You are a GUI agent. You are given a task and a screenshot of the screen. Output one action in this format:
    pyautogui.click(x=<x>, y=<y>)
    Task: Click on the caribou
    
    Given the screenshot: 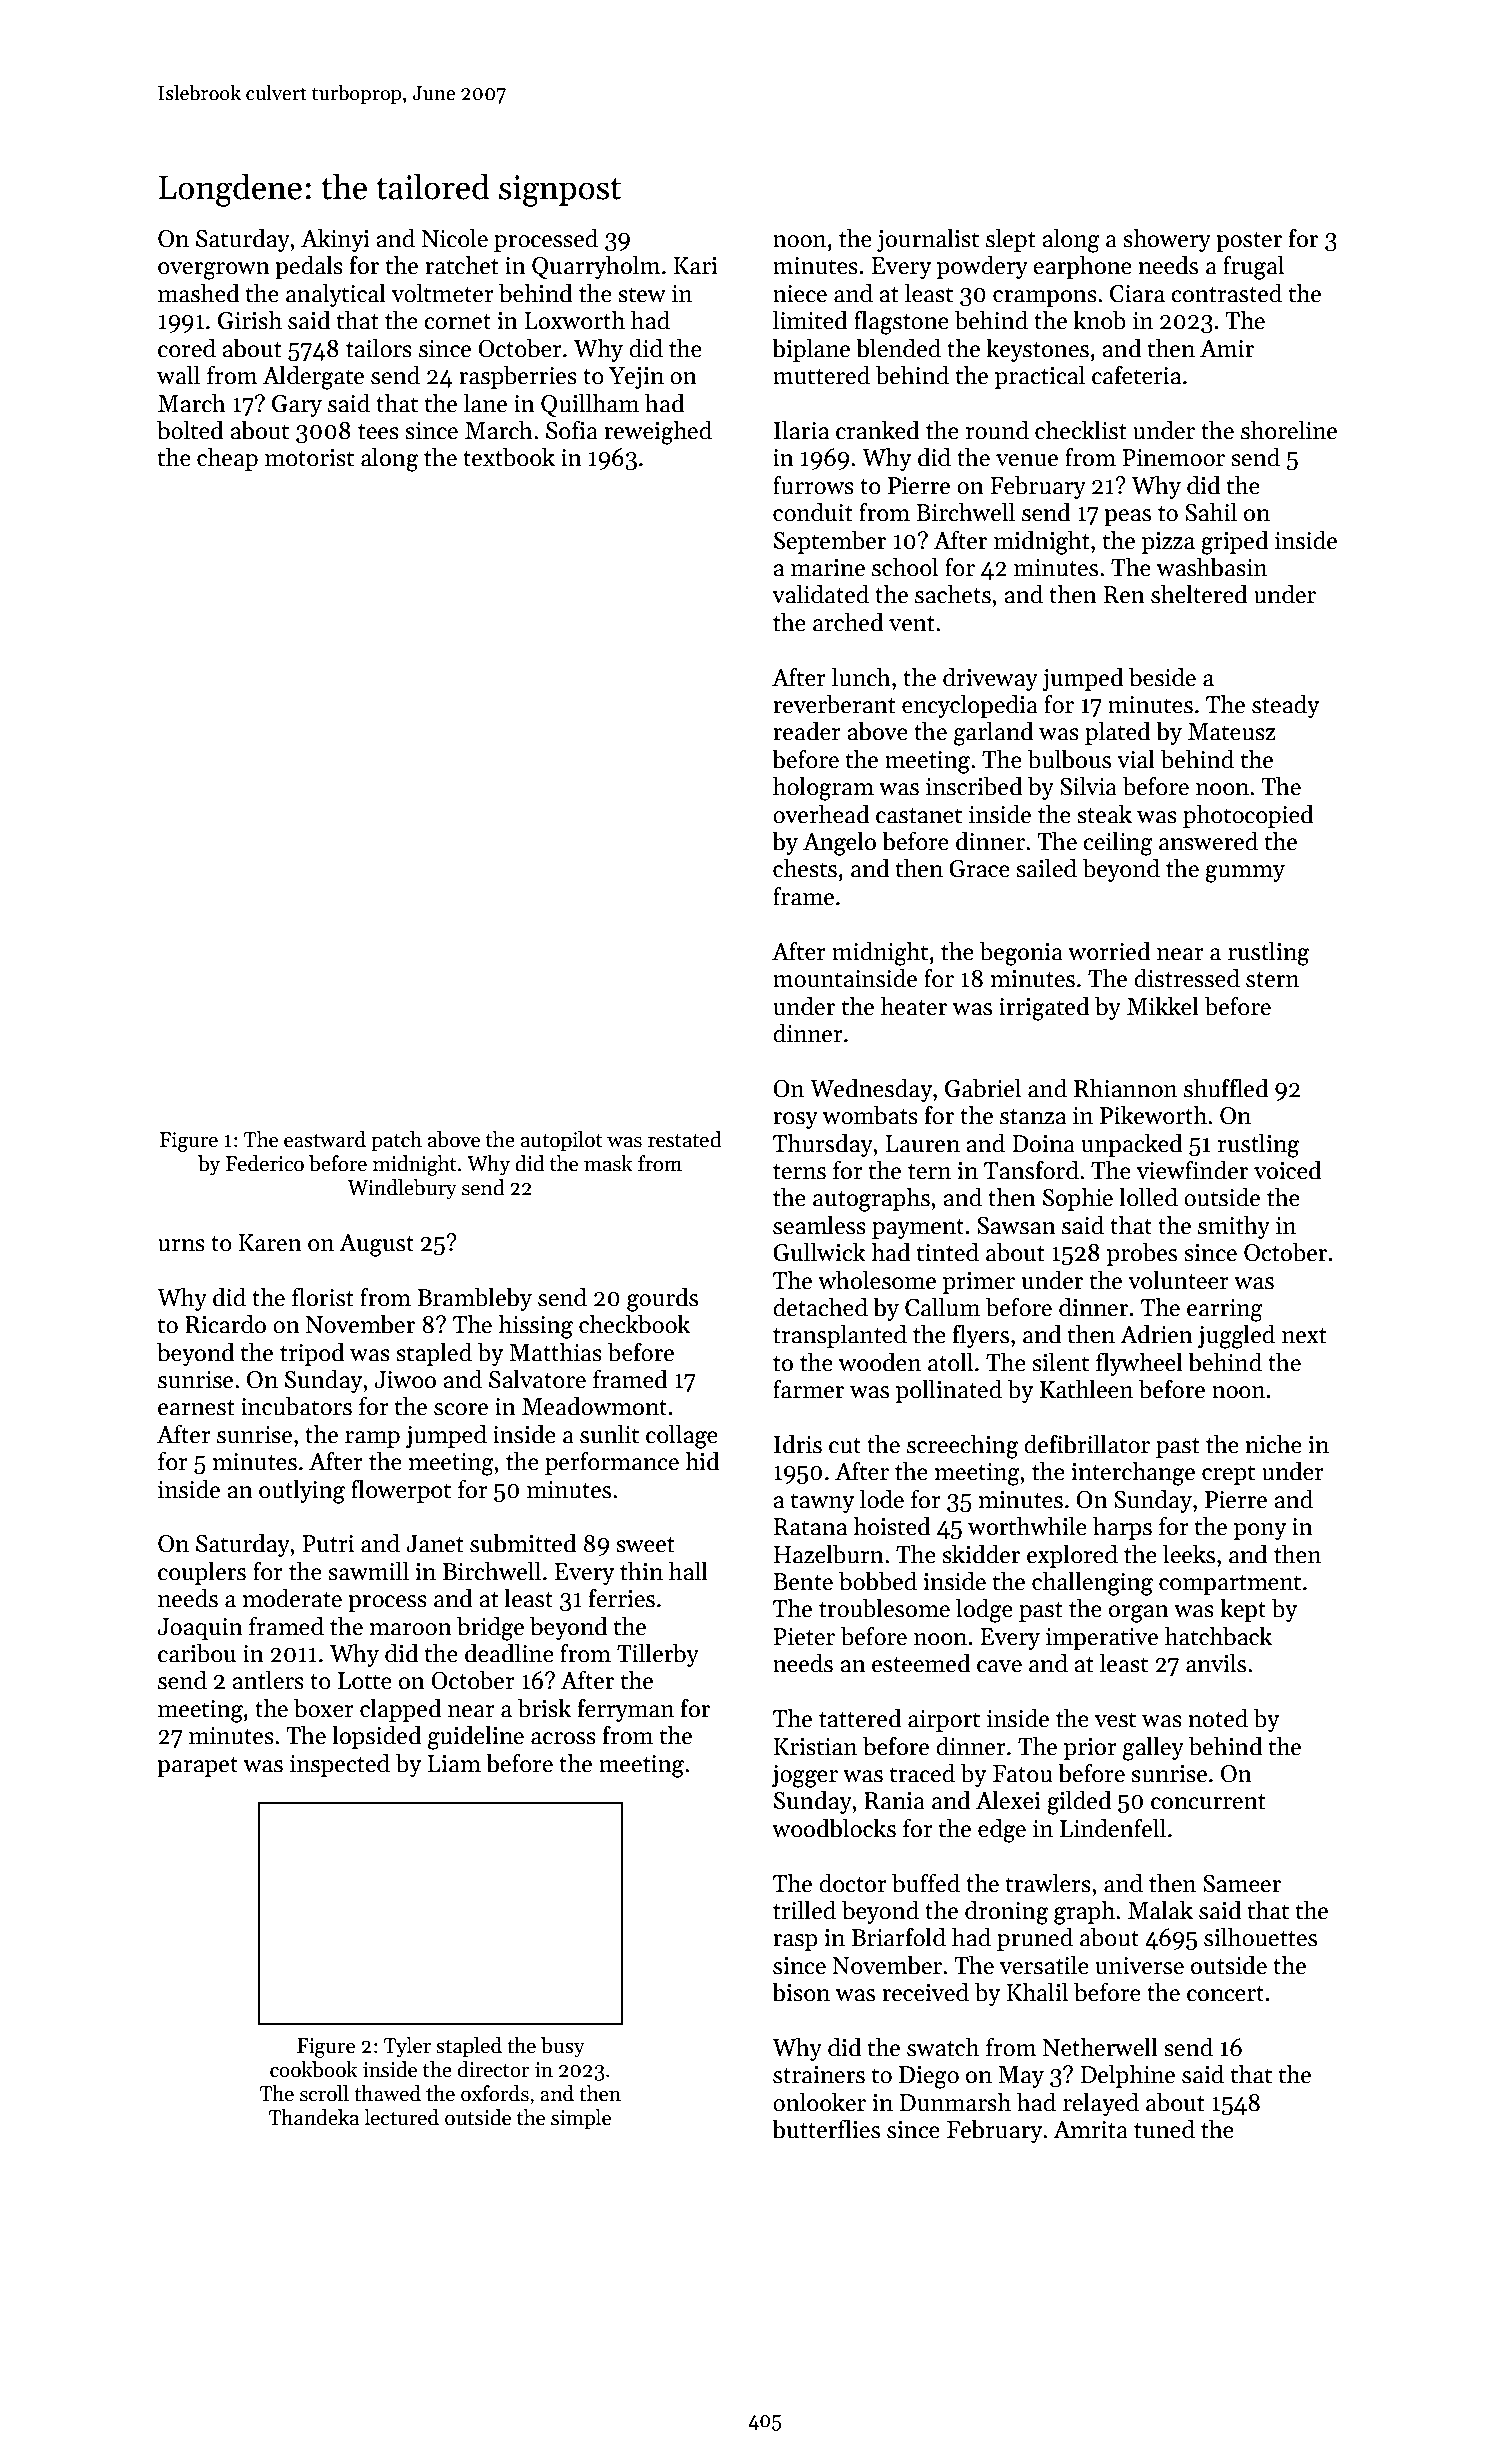 What is the action you would take?
    pyautogui.click(x=197, y=1653)
